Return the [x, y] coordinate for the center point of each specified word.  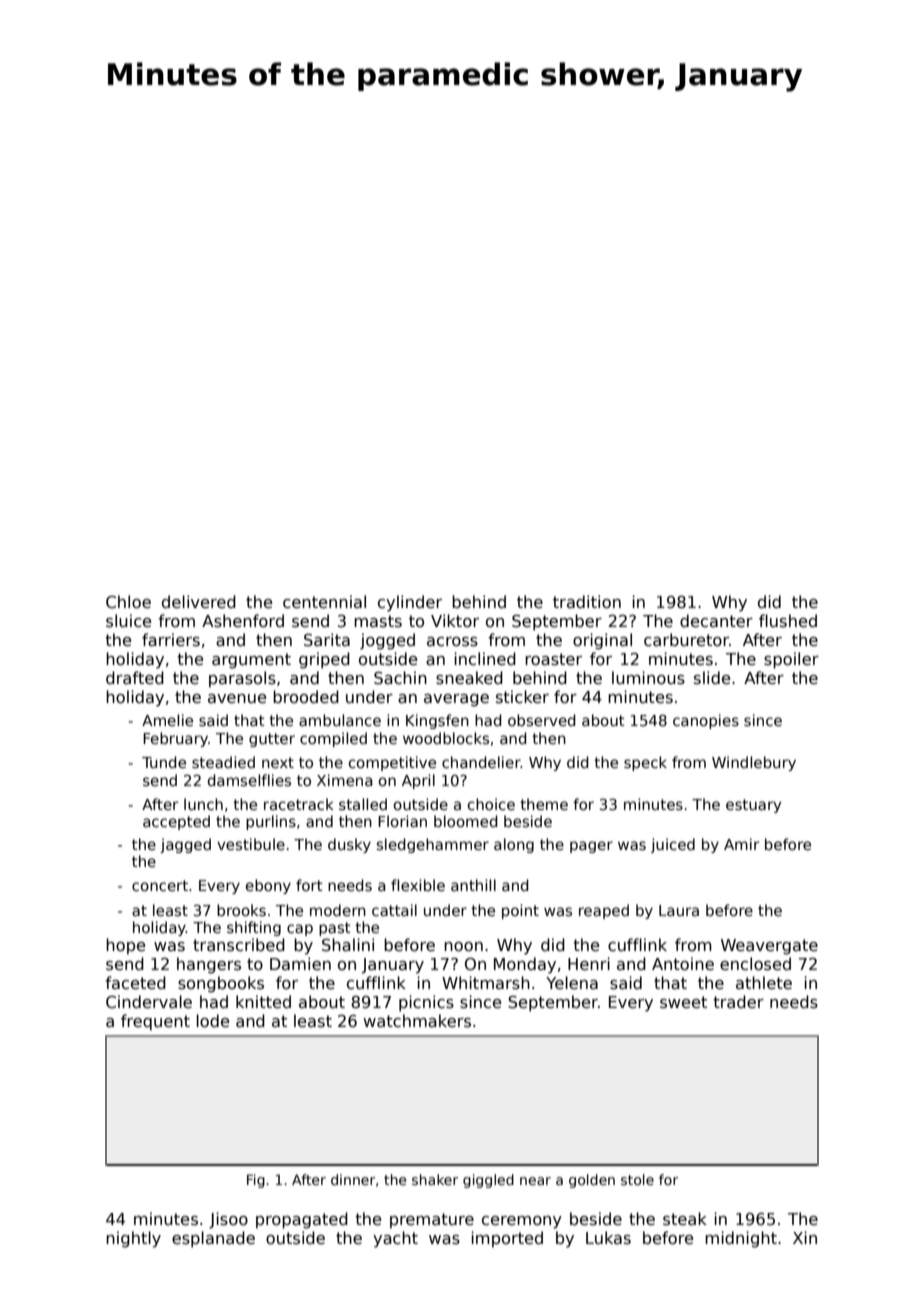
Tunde [164, 762]
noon [463, 946]
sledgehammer [433, 845]
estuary [753, 806]
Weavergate [769, 947]
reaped [604, 911]
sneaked [469, 678]
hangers [209, 965]
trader [738, 1001]
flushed [788, 620]
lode [213, 1020]
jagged [185, 845]
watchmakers [417, 1021]
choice [491, 804]
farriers [171, 639]
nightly [133, 1239]
